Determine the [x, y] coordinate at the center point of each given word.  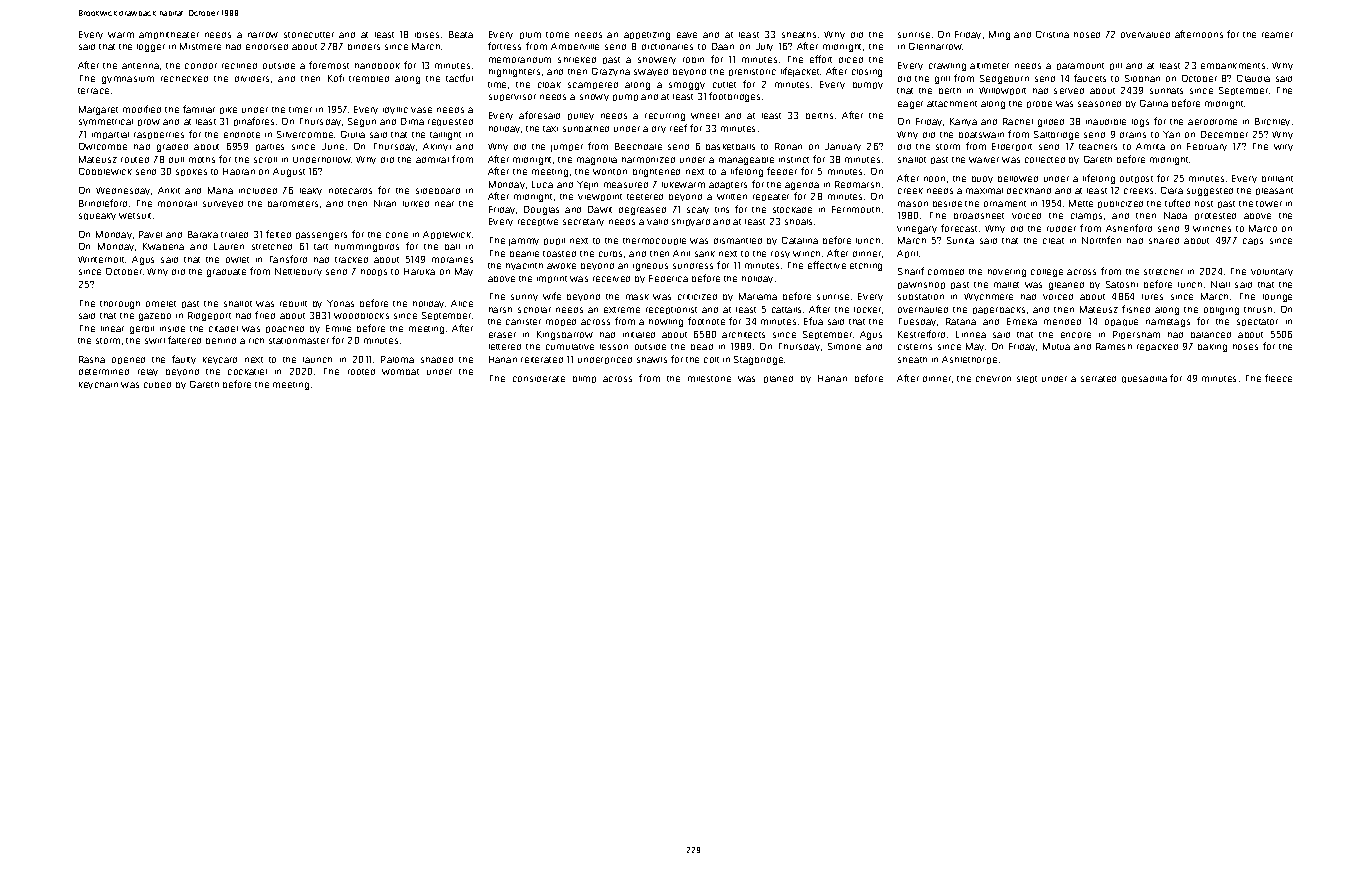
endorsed [267, 47]
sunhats [1166, 91]
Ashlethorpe [969, 360]
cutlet [724, 85]
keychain [98, 385]
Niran [385, 203]
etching [866, 267]
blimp [584, 379]
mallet [1006, 285]
